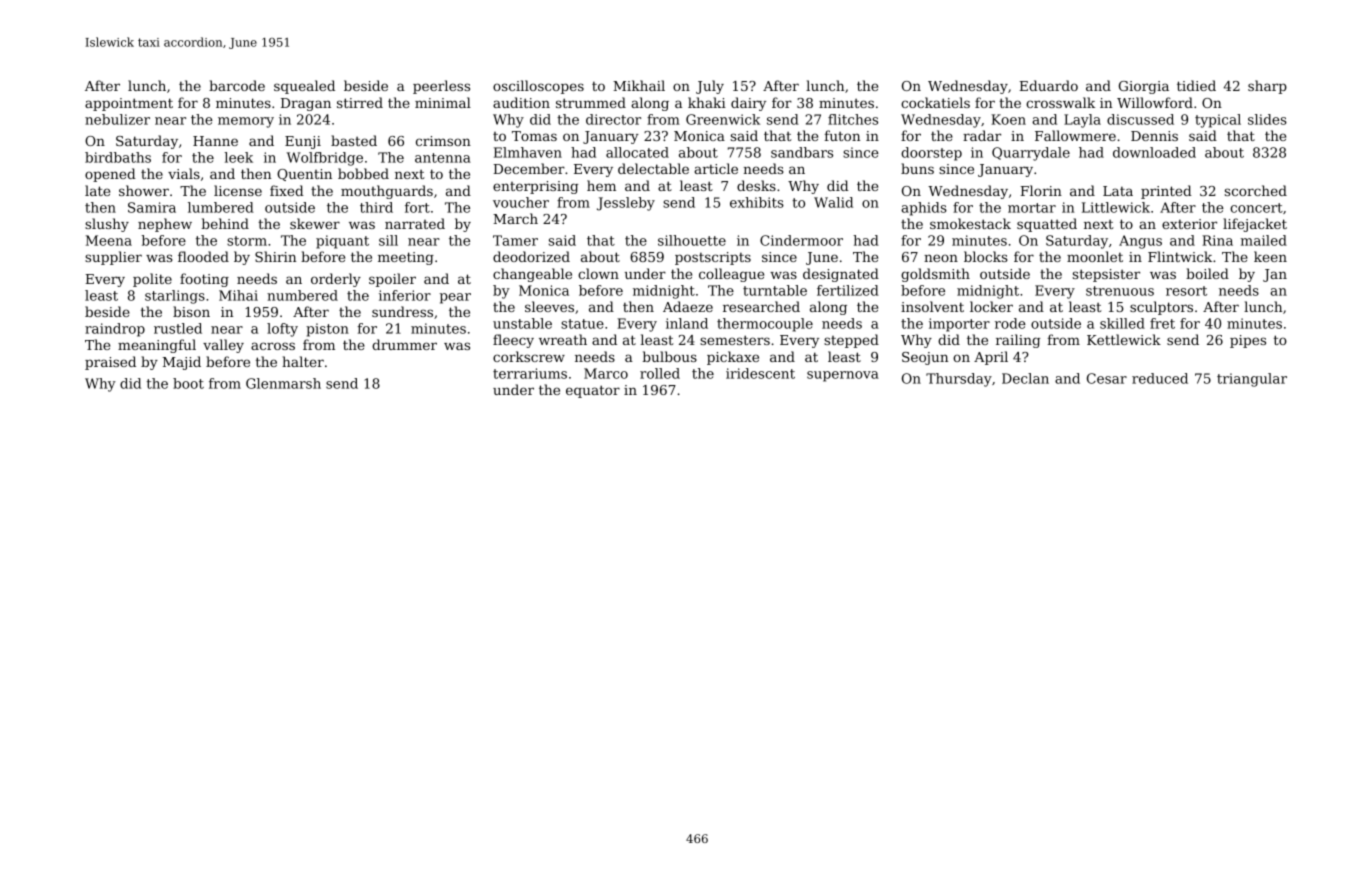 This image has width=1372, height=887. I want to click on Greenwick, so click(723, 119).
